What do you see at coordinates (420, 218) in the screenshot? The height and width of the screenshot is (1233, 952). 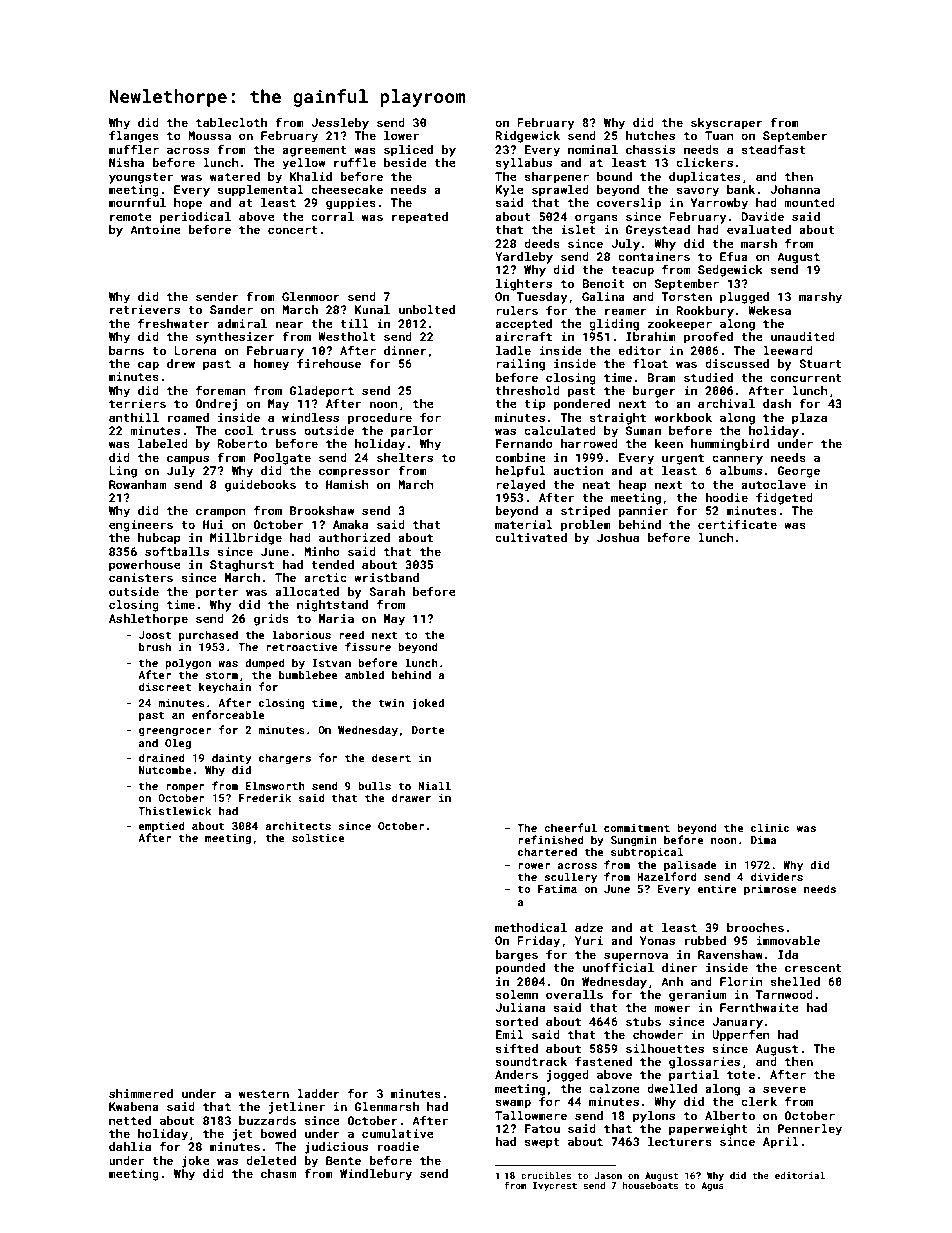 I see `repeated` at bounding box center [420, 218].
